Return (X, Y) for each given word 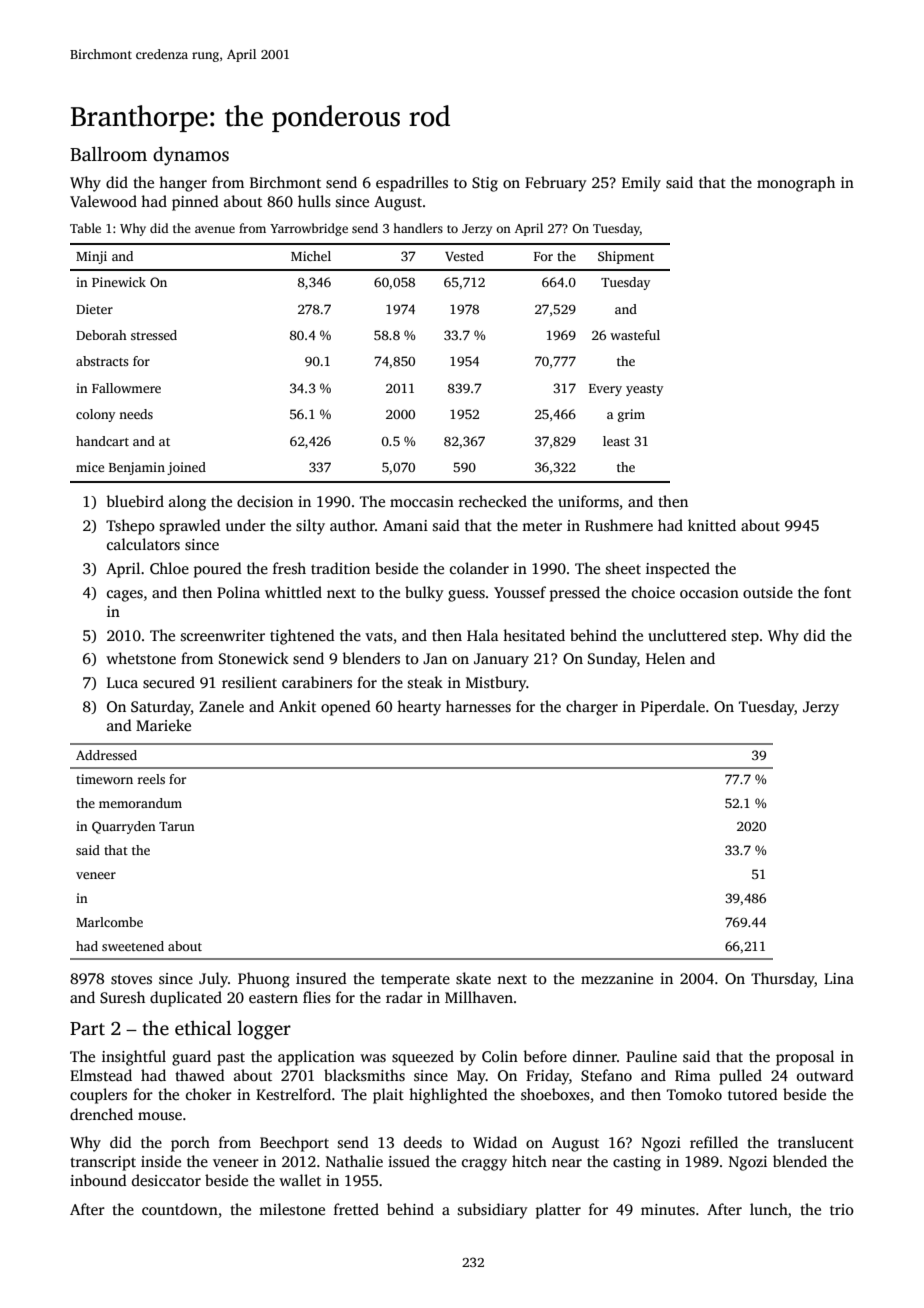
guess (466, 596)
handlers (418, 228)
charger (592, 708)
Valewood (103, 201)
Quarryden (124, 827)
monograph (796, 184)
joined (186, 468)
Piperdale (673, 708)
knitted (712, 525)
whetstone (141, 658)
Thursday (783, 980)
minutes (668, 1210)
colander (479, 568)
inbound (98, 1180)
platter (558, 1211)
